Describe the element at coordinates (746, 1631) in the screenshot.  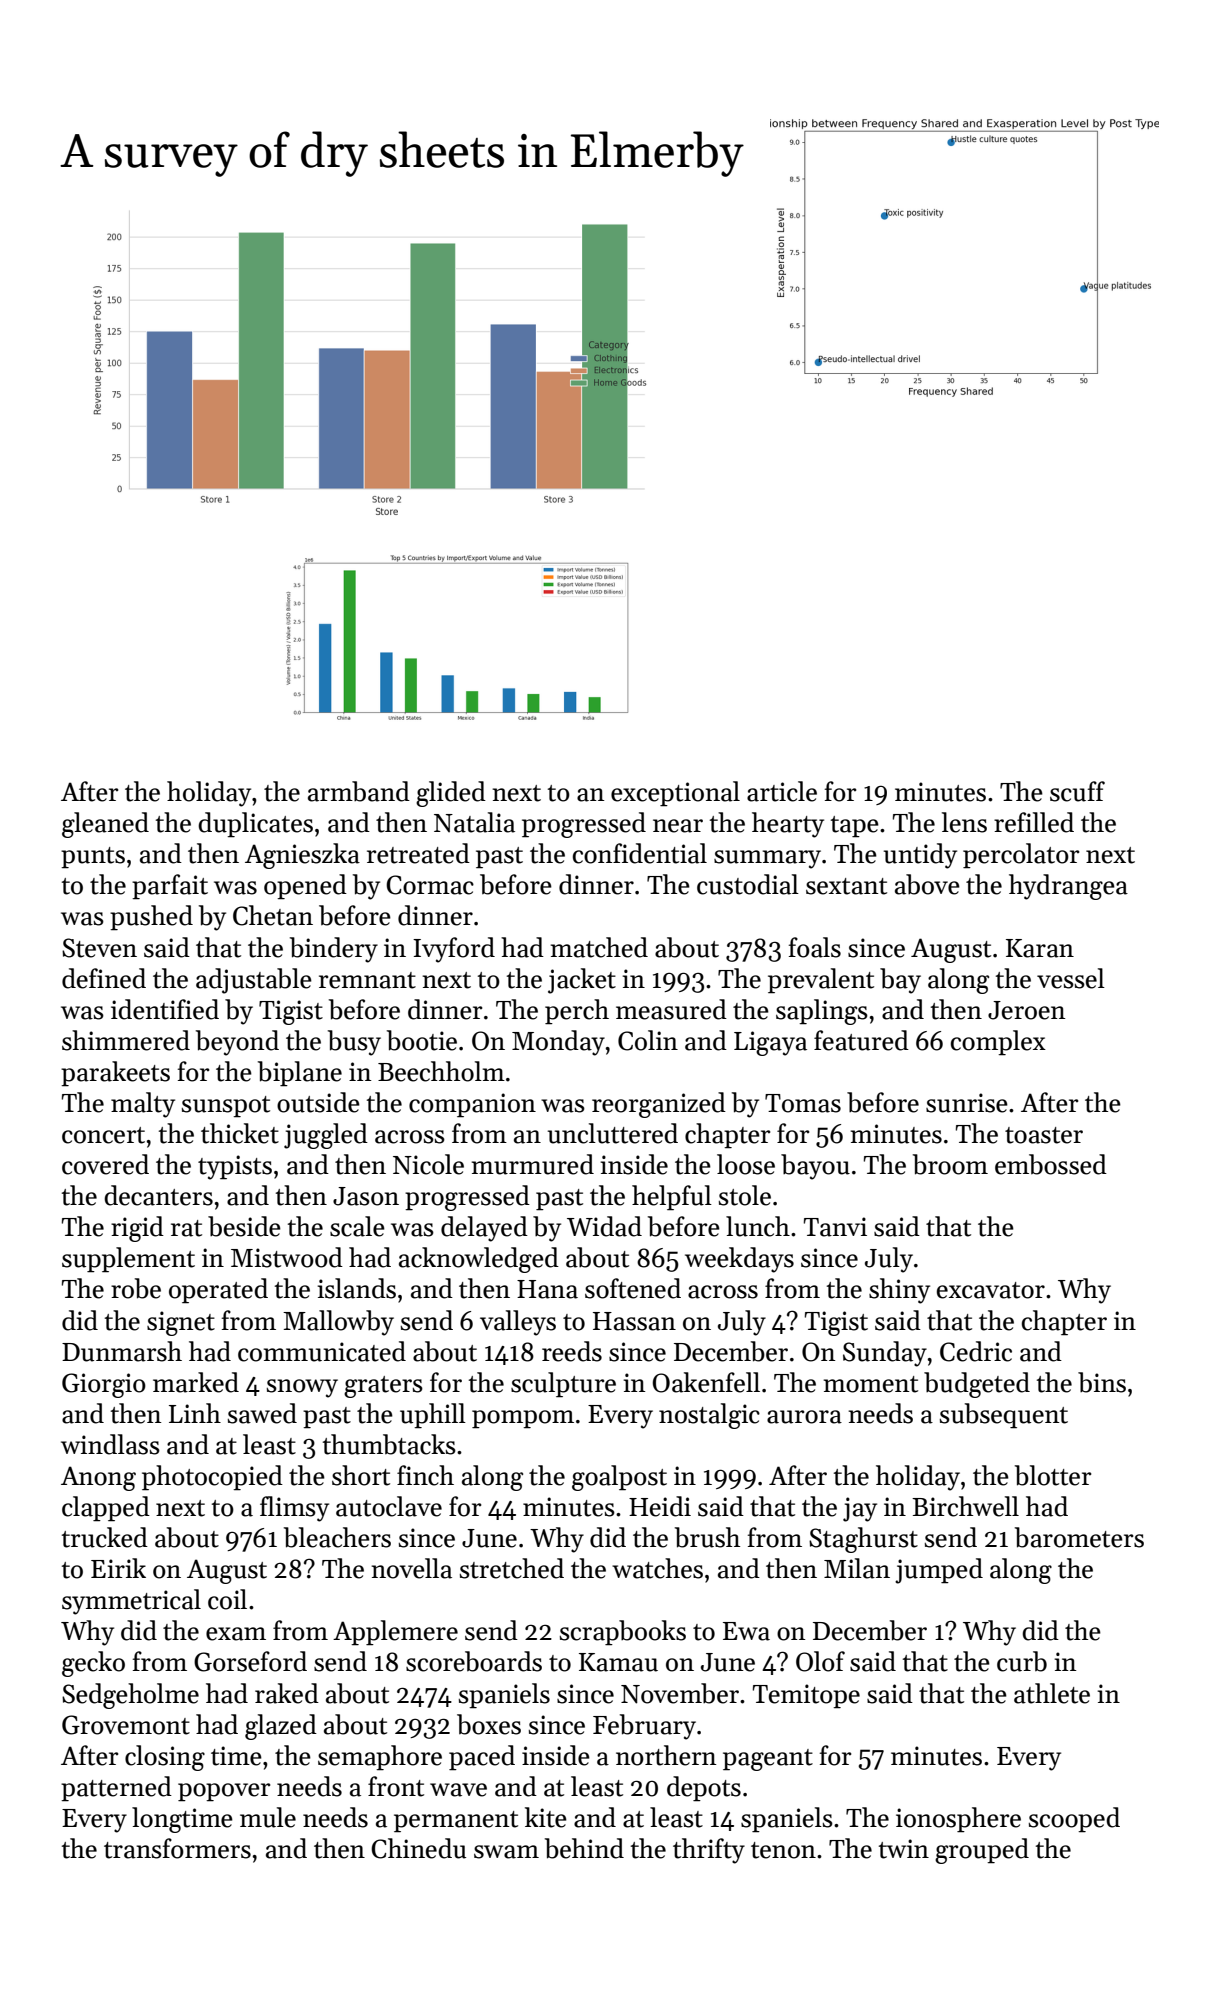
I see `Ewa` at that location.
